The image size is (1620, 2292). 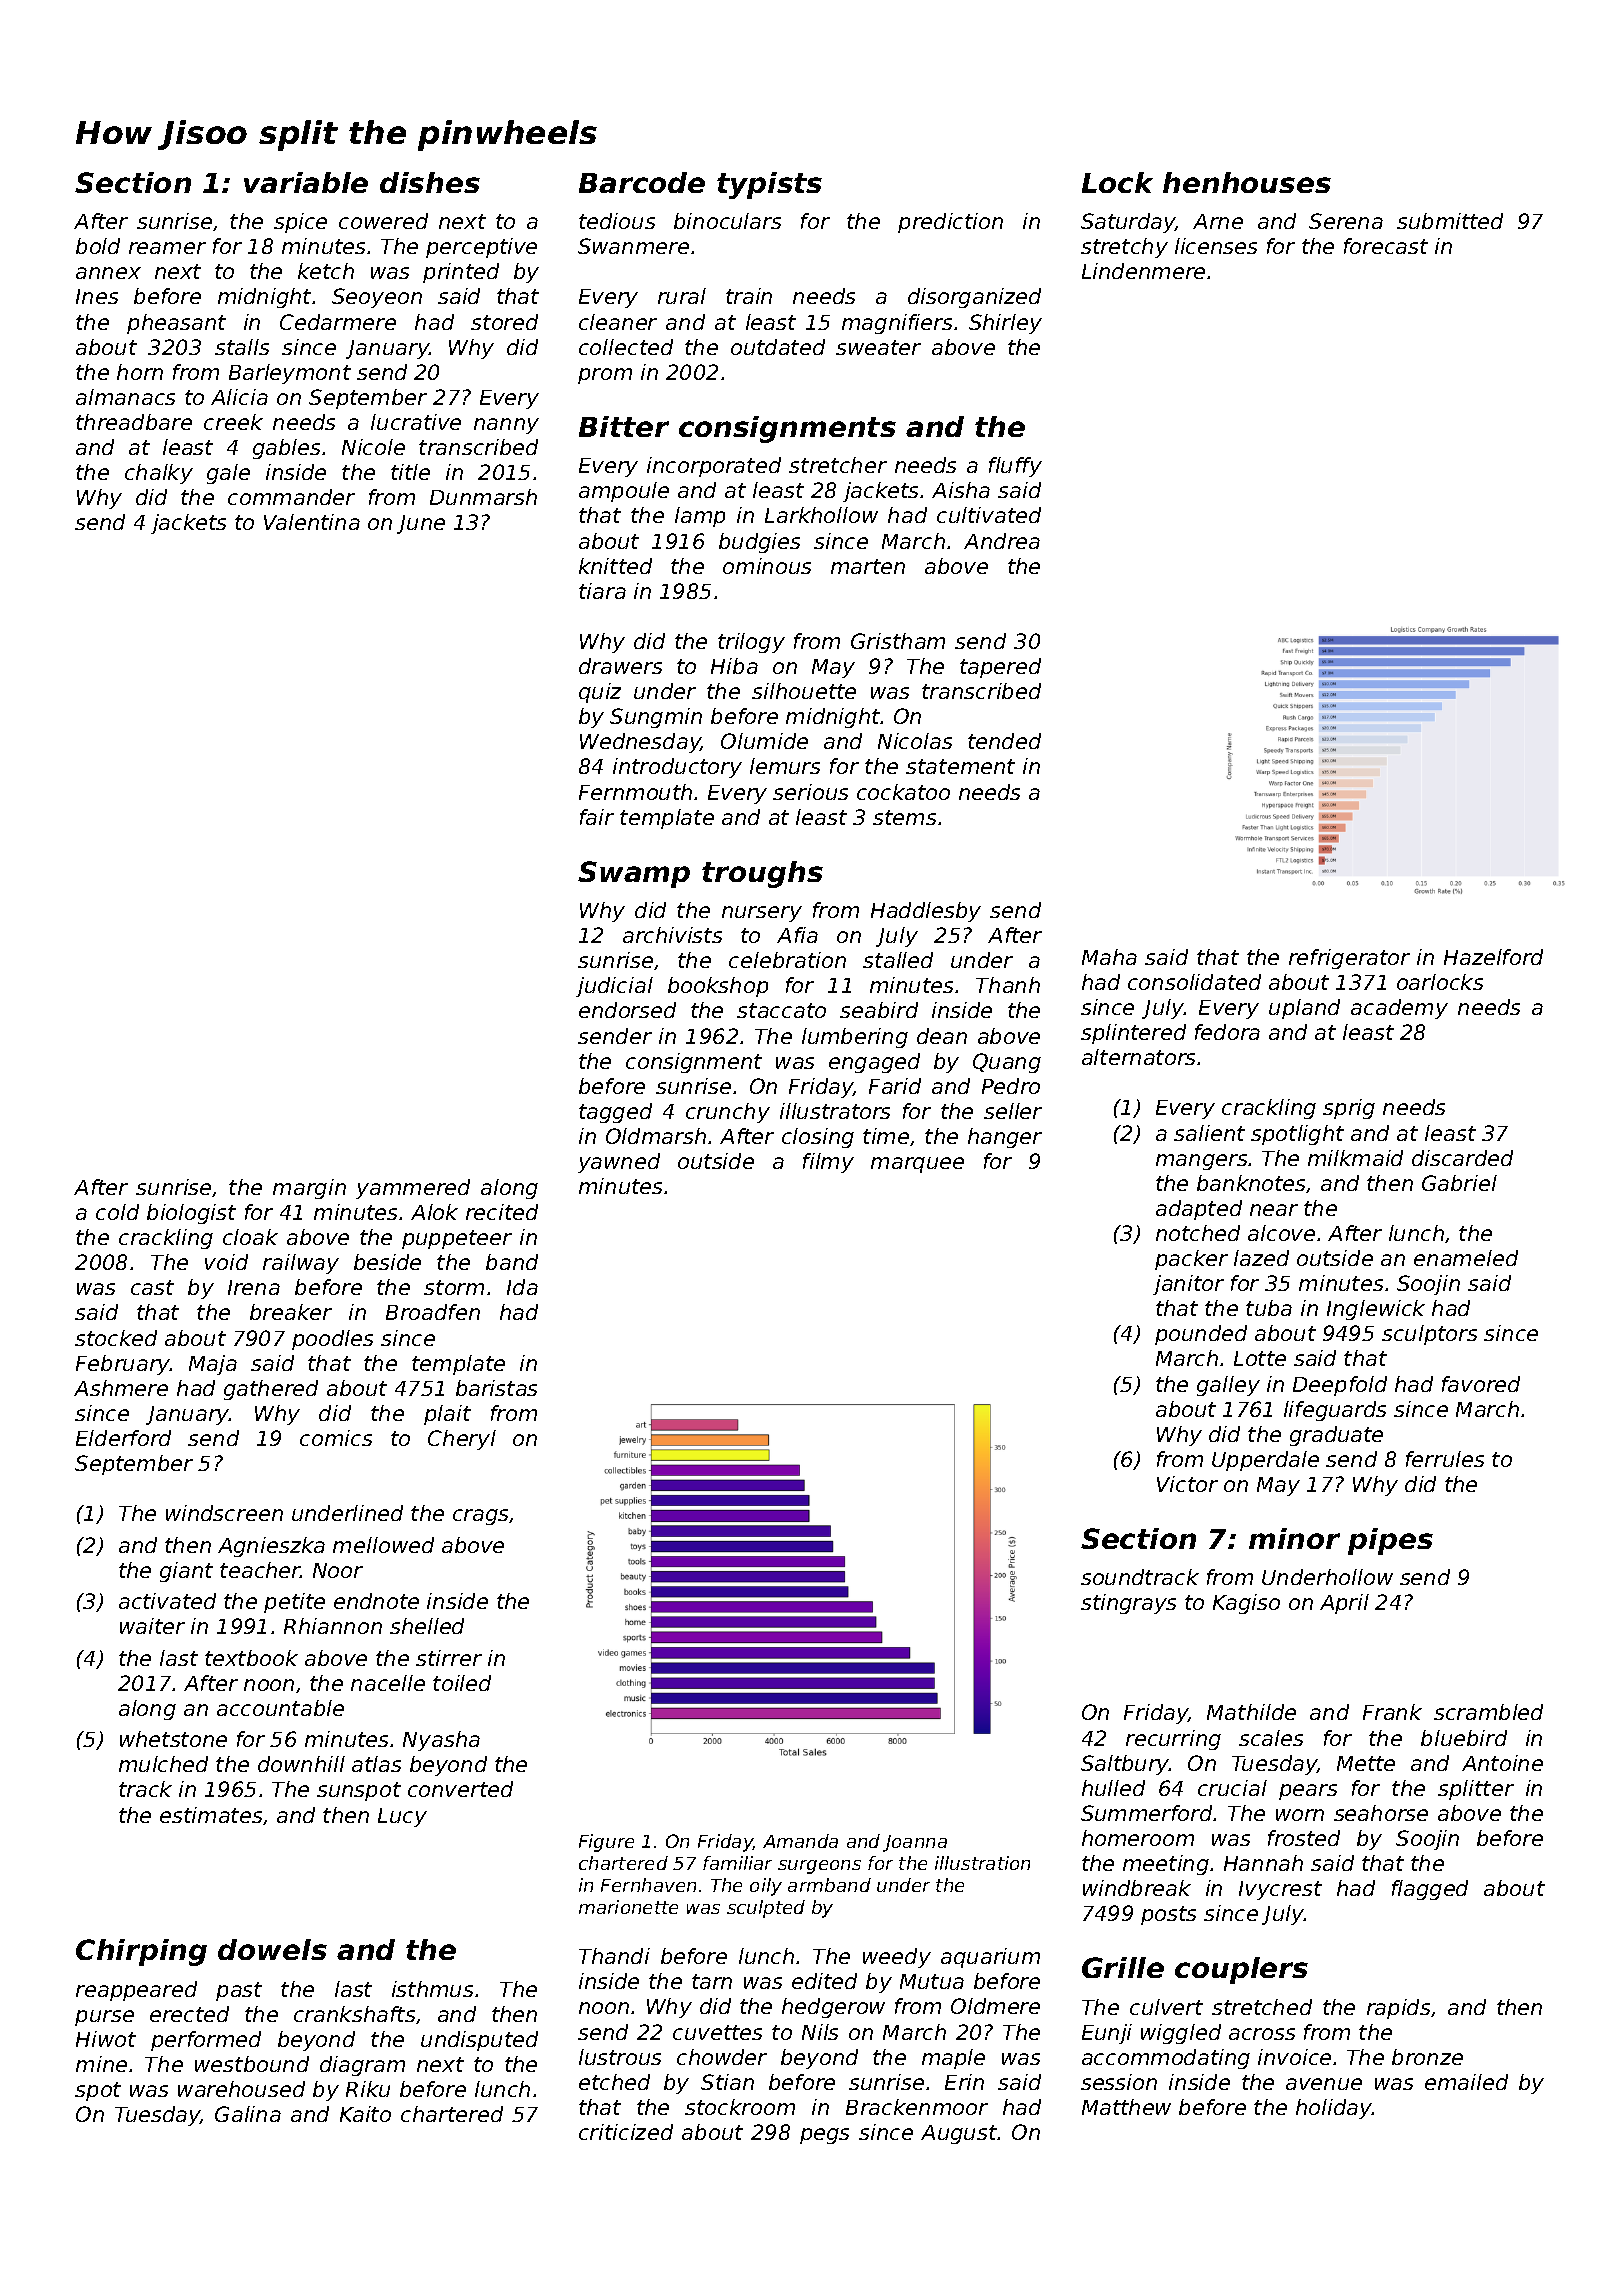 I want to click on Seoyeon, so click(x=377, y=298).
